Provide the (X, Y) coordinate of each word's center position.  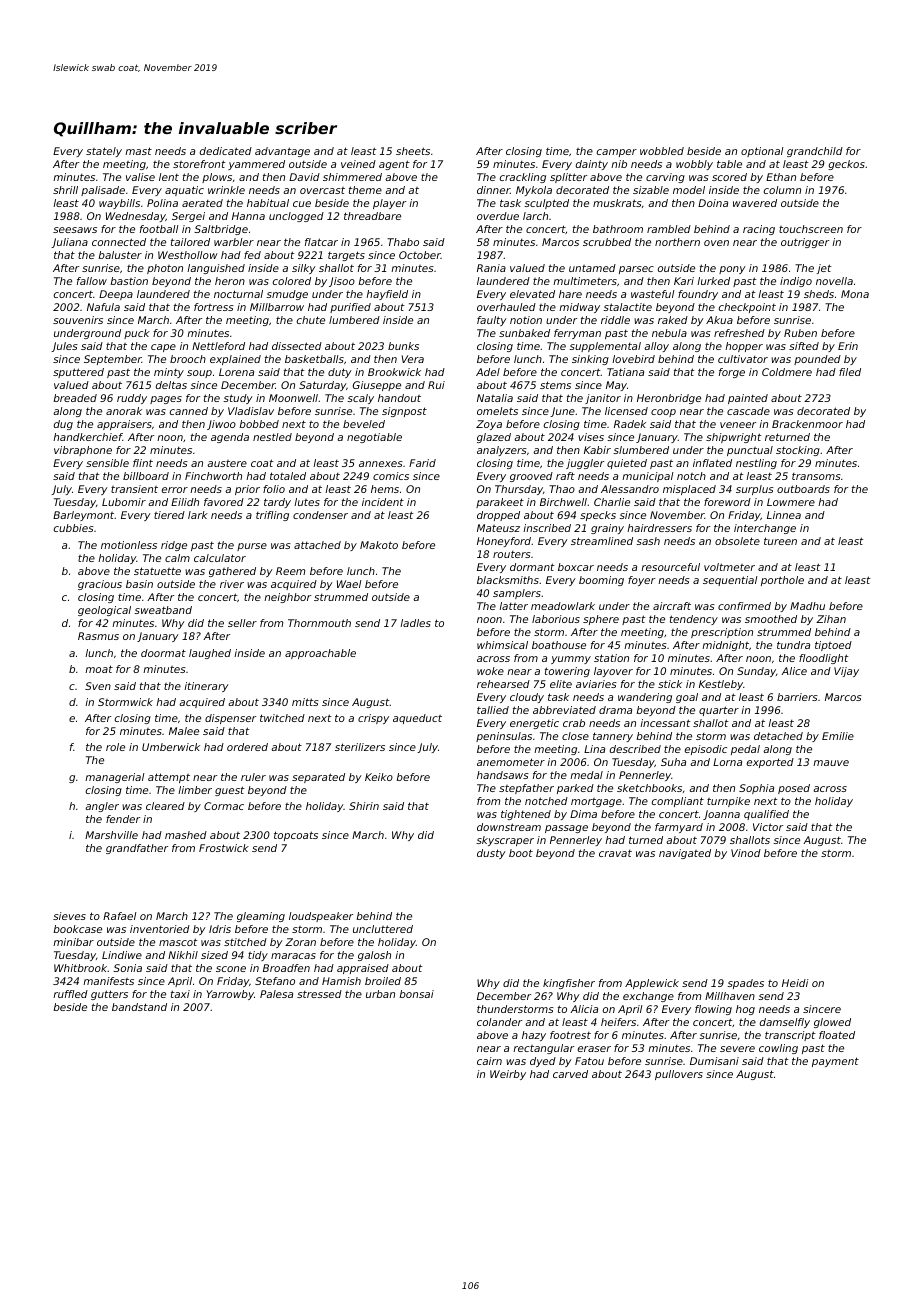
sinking (590, 360)
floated (837, 1035)
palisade (103, 191)
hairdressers (659, 528)
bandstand (139, 1007)
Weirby (508, 1075)
